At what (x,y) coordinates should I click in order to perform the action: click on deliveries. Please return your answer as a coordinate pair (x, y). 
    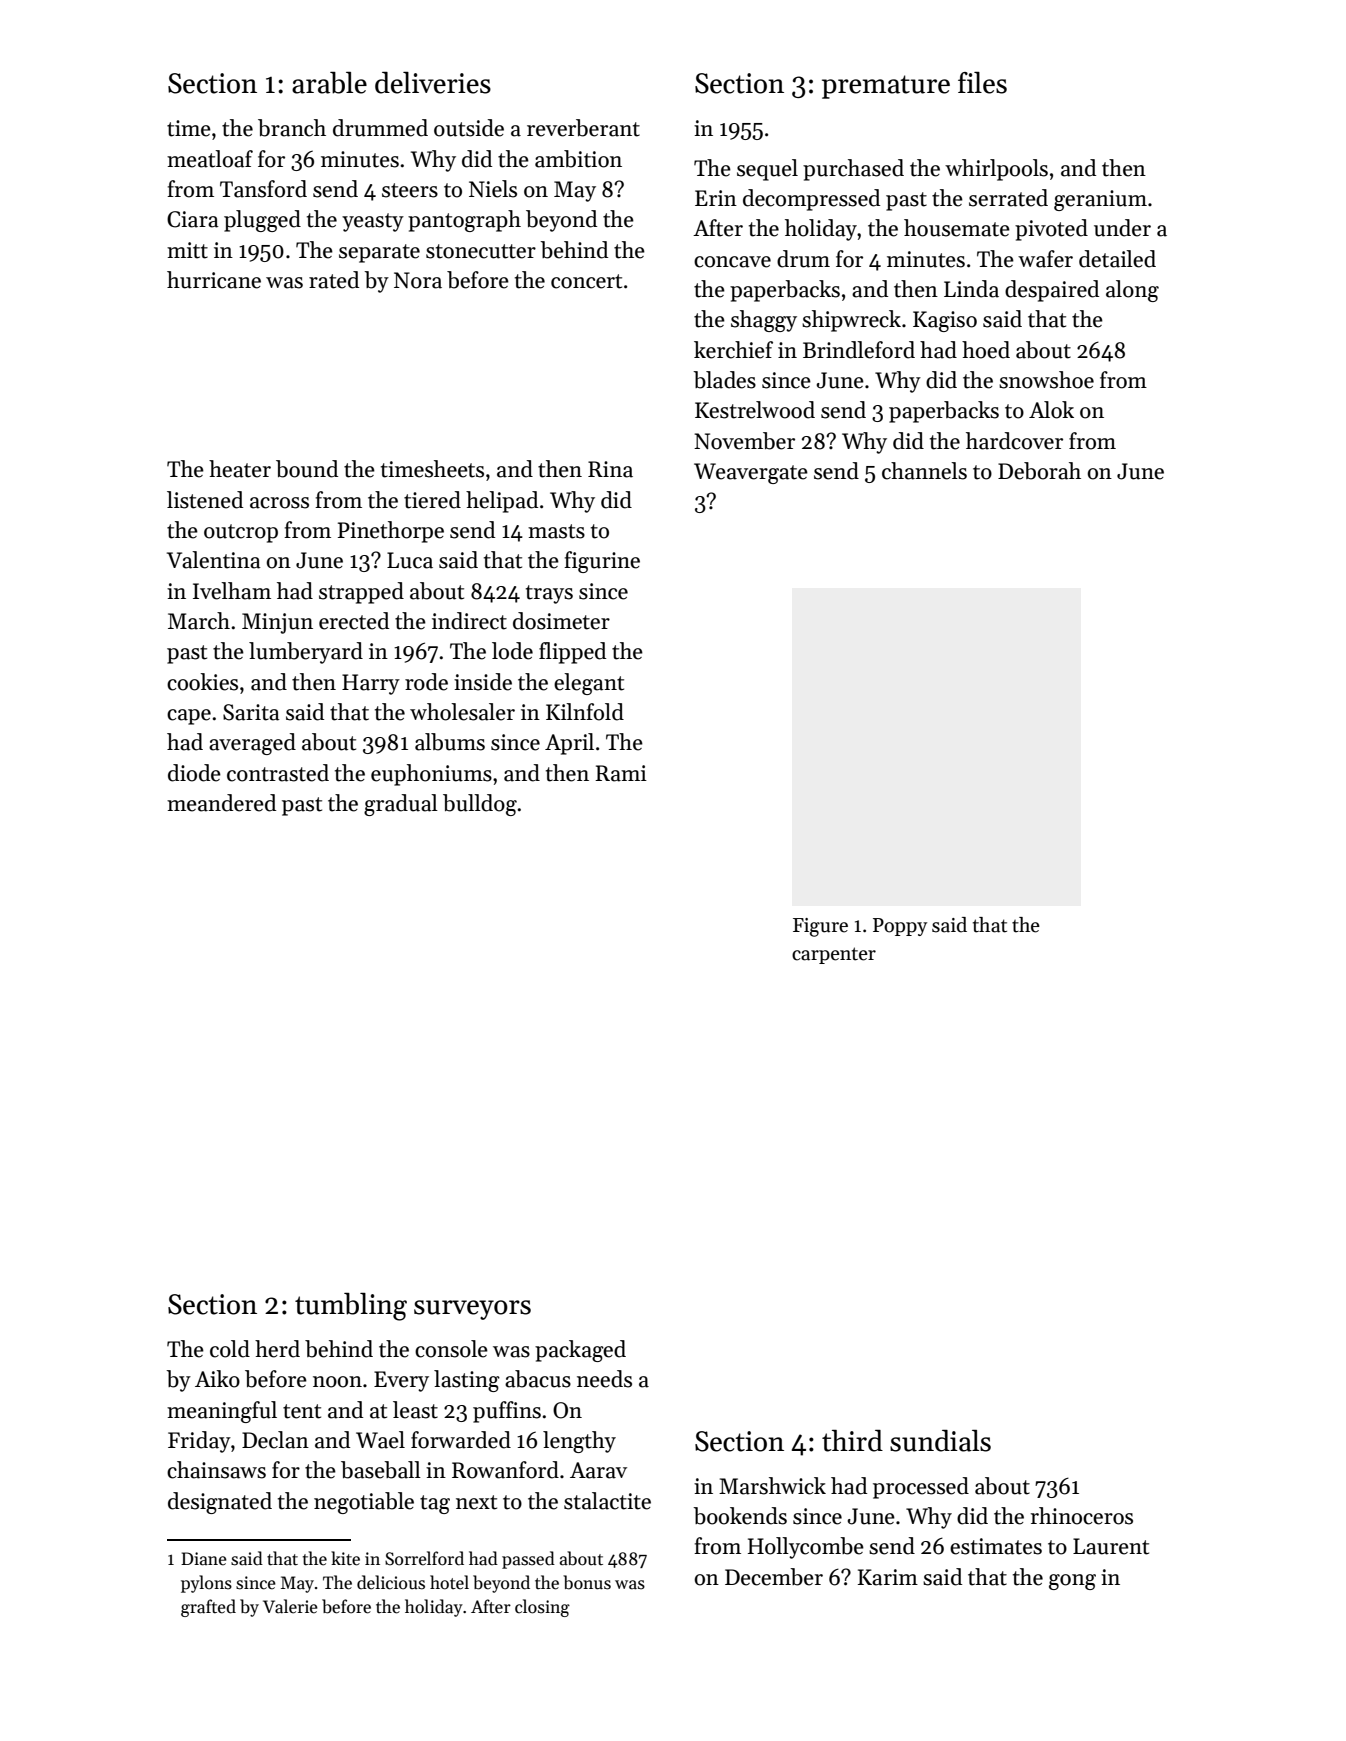
    Looking at the image, I should click on (433, 83).
